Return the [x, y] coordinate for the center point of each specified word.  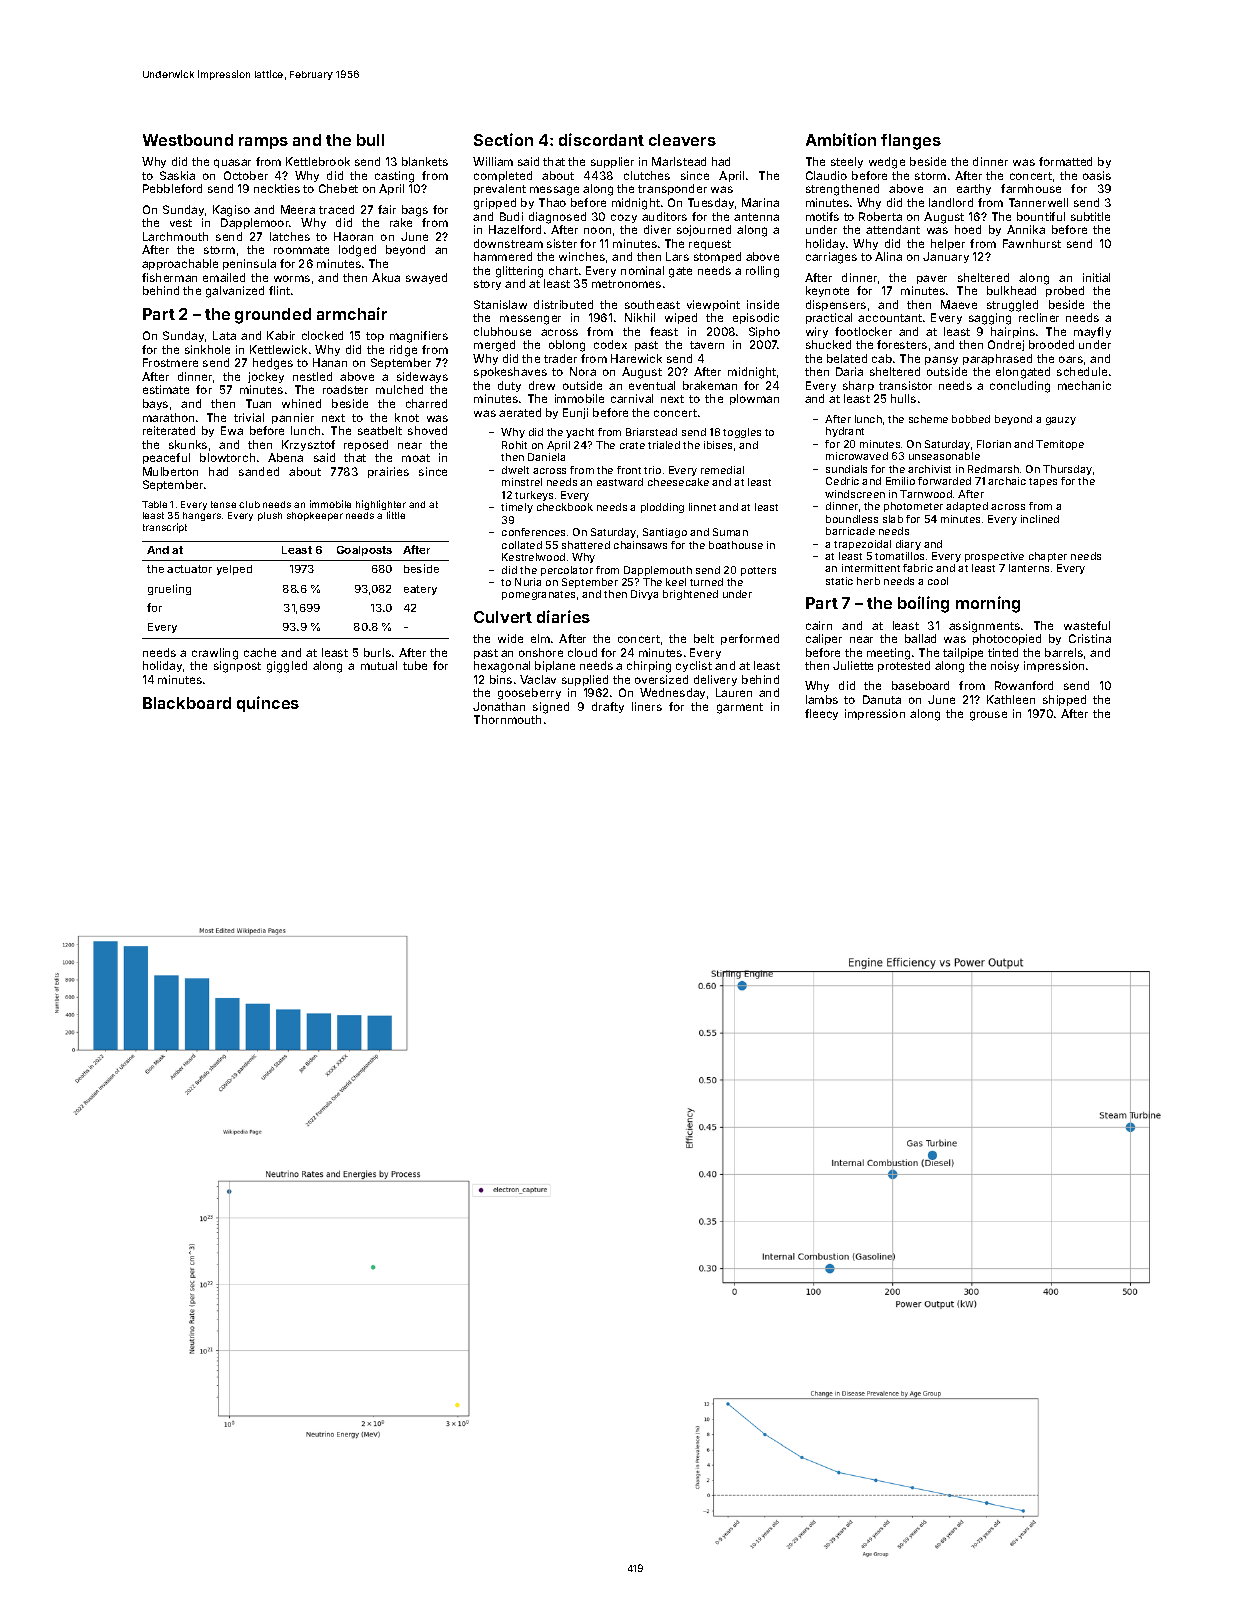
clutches [647, 175]
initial [1096, 277]
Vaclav [538, 679]
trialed [664, 445]
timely [517, 508]
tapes [1043, 482]
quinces [268, 704]
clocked [322, 335]
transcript [165, 528]
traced [336, 209]
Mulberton [170, 471]
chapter [1048, 557]
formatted [1065, 161]
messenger [530, 320]
